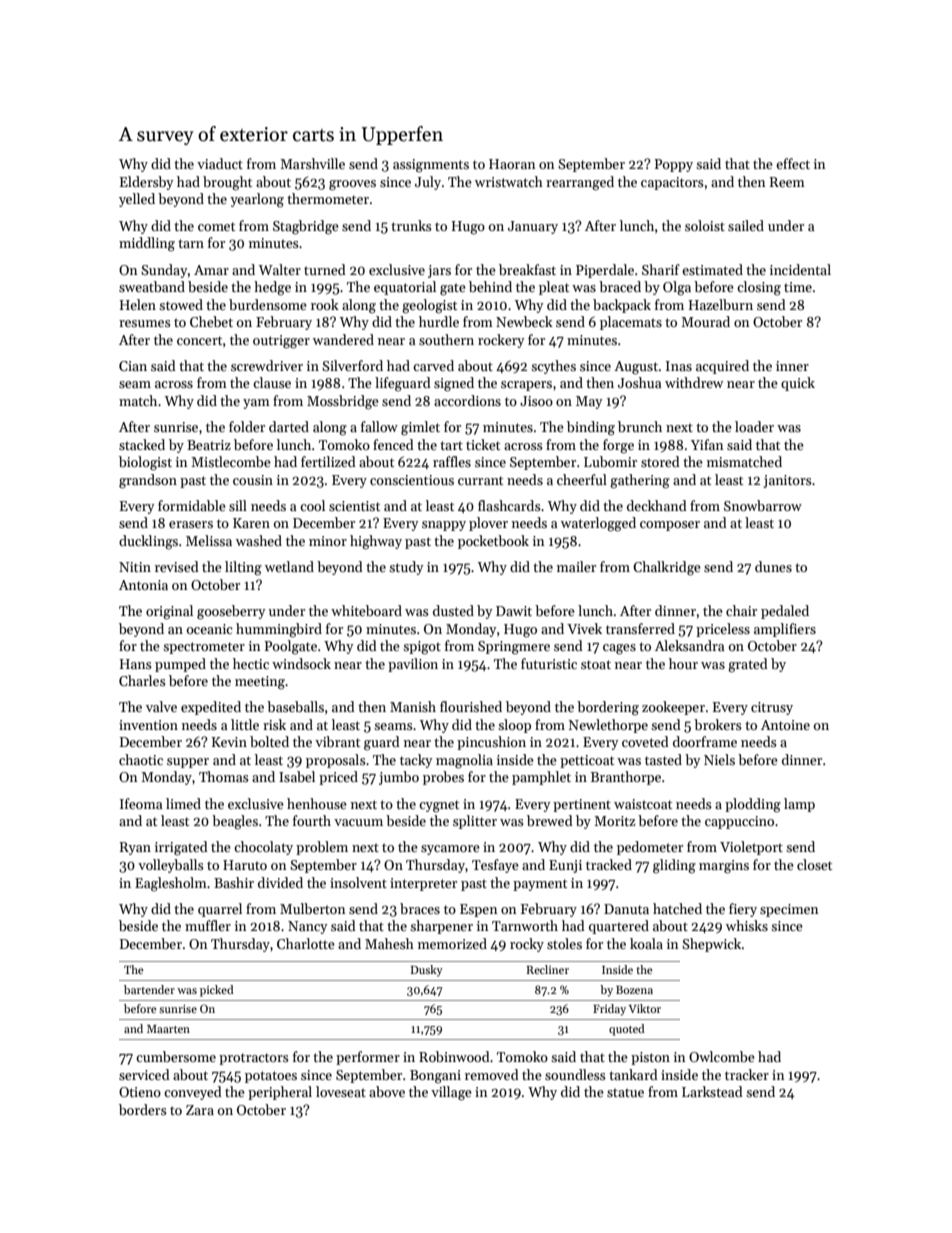 Image resolution: width=952 pixels, height=1233 pixels. Describe the element at coordinates (227, 183) in the screenshot. I see `brought` at that location.
